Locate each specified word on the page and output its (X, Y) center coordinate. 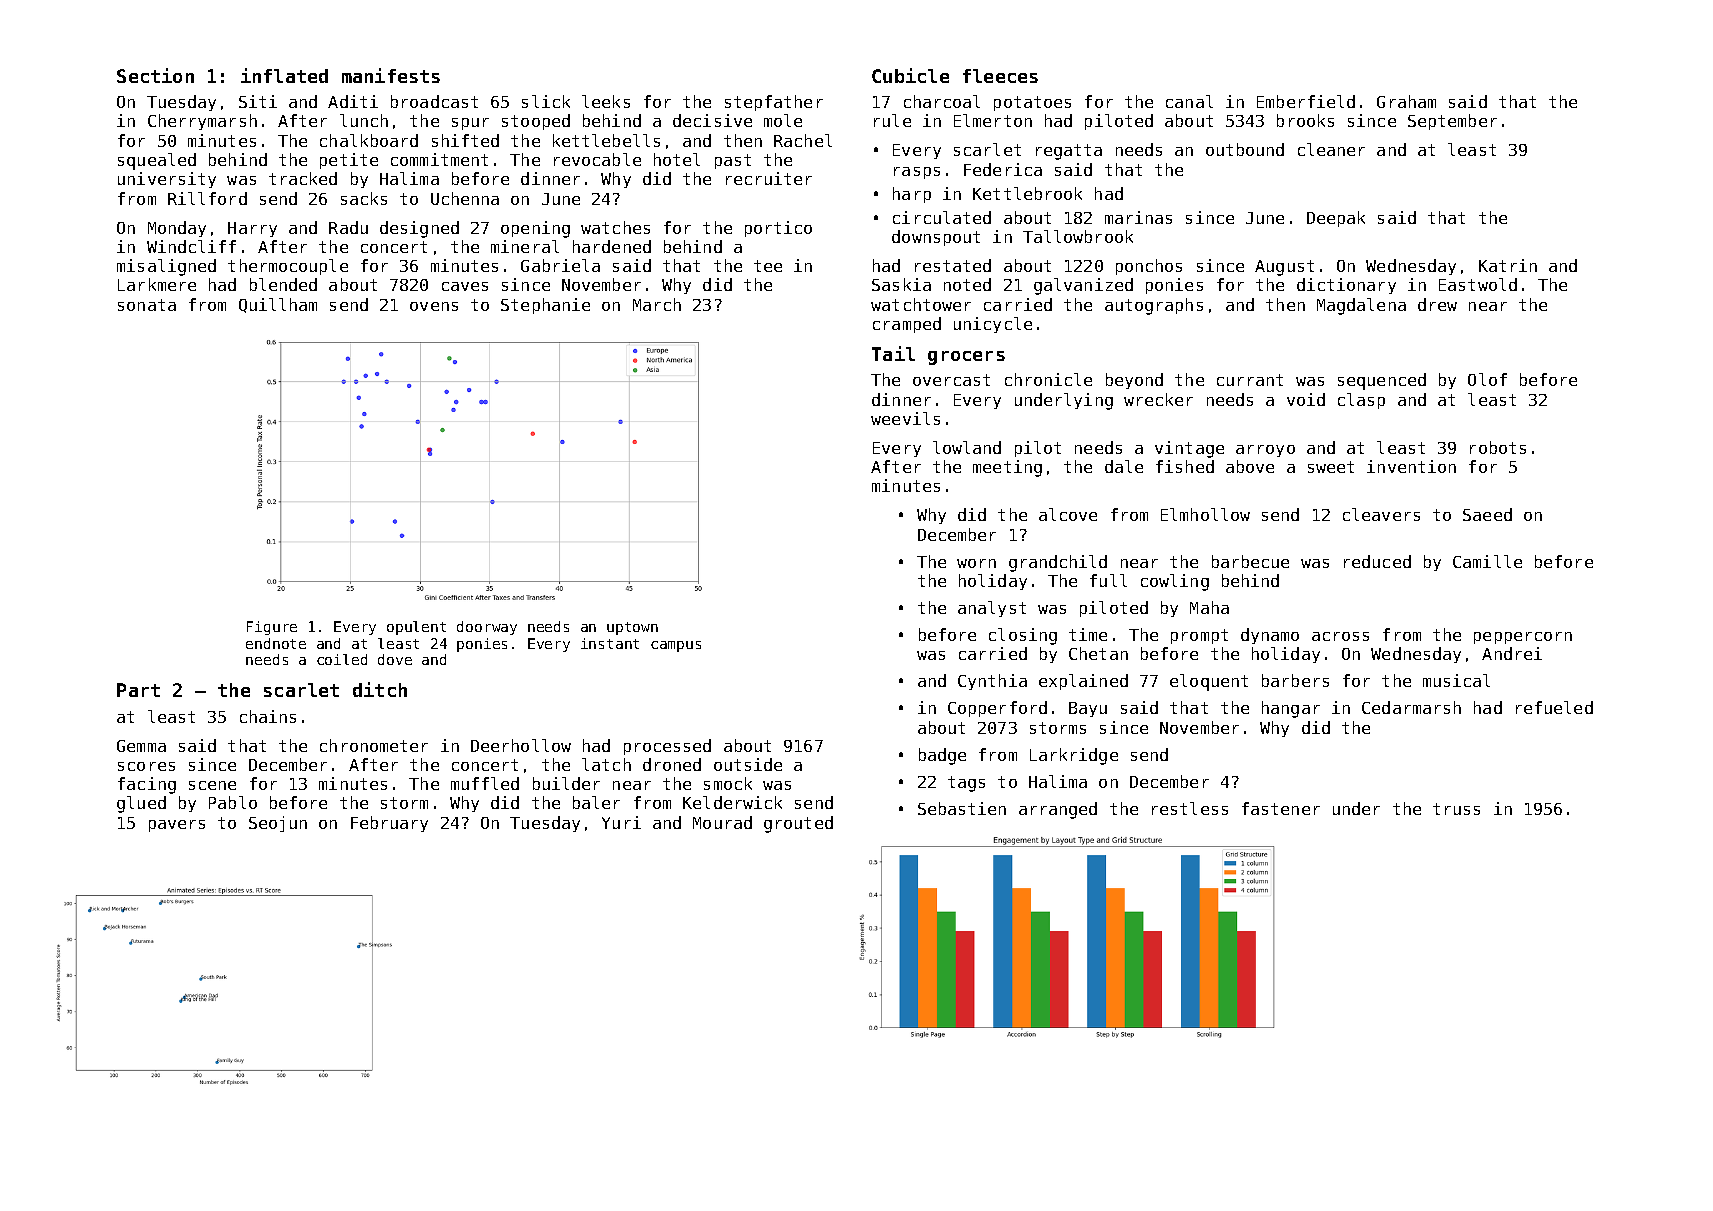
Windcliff (191, 246)
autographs (1154, 306)
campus (676, 646)
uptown (632, 628)
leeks (606, 101)
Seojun (278, 824)
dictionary (1346, 286)
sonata (147, 305)
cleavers (1381, 514)
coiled (342, 659)
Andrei (1512, 653)
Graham (1406, 101)
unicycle (993, 325)
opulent (416, 628)
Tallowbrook (1078, 236)
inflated (284, 75)
